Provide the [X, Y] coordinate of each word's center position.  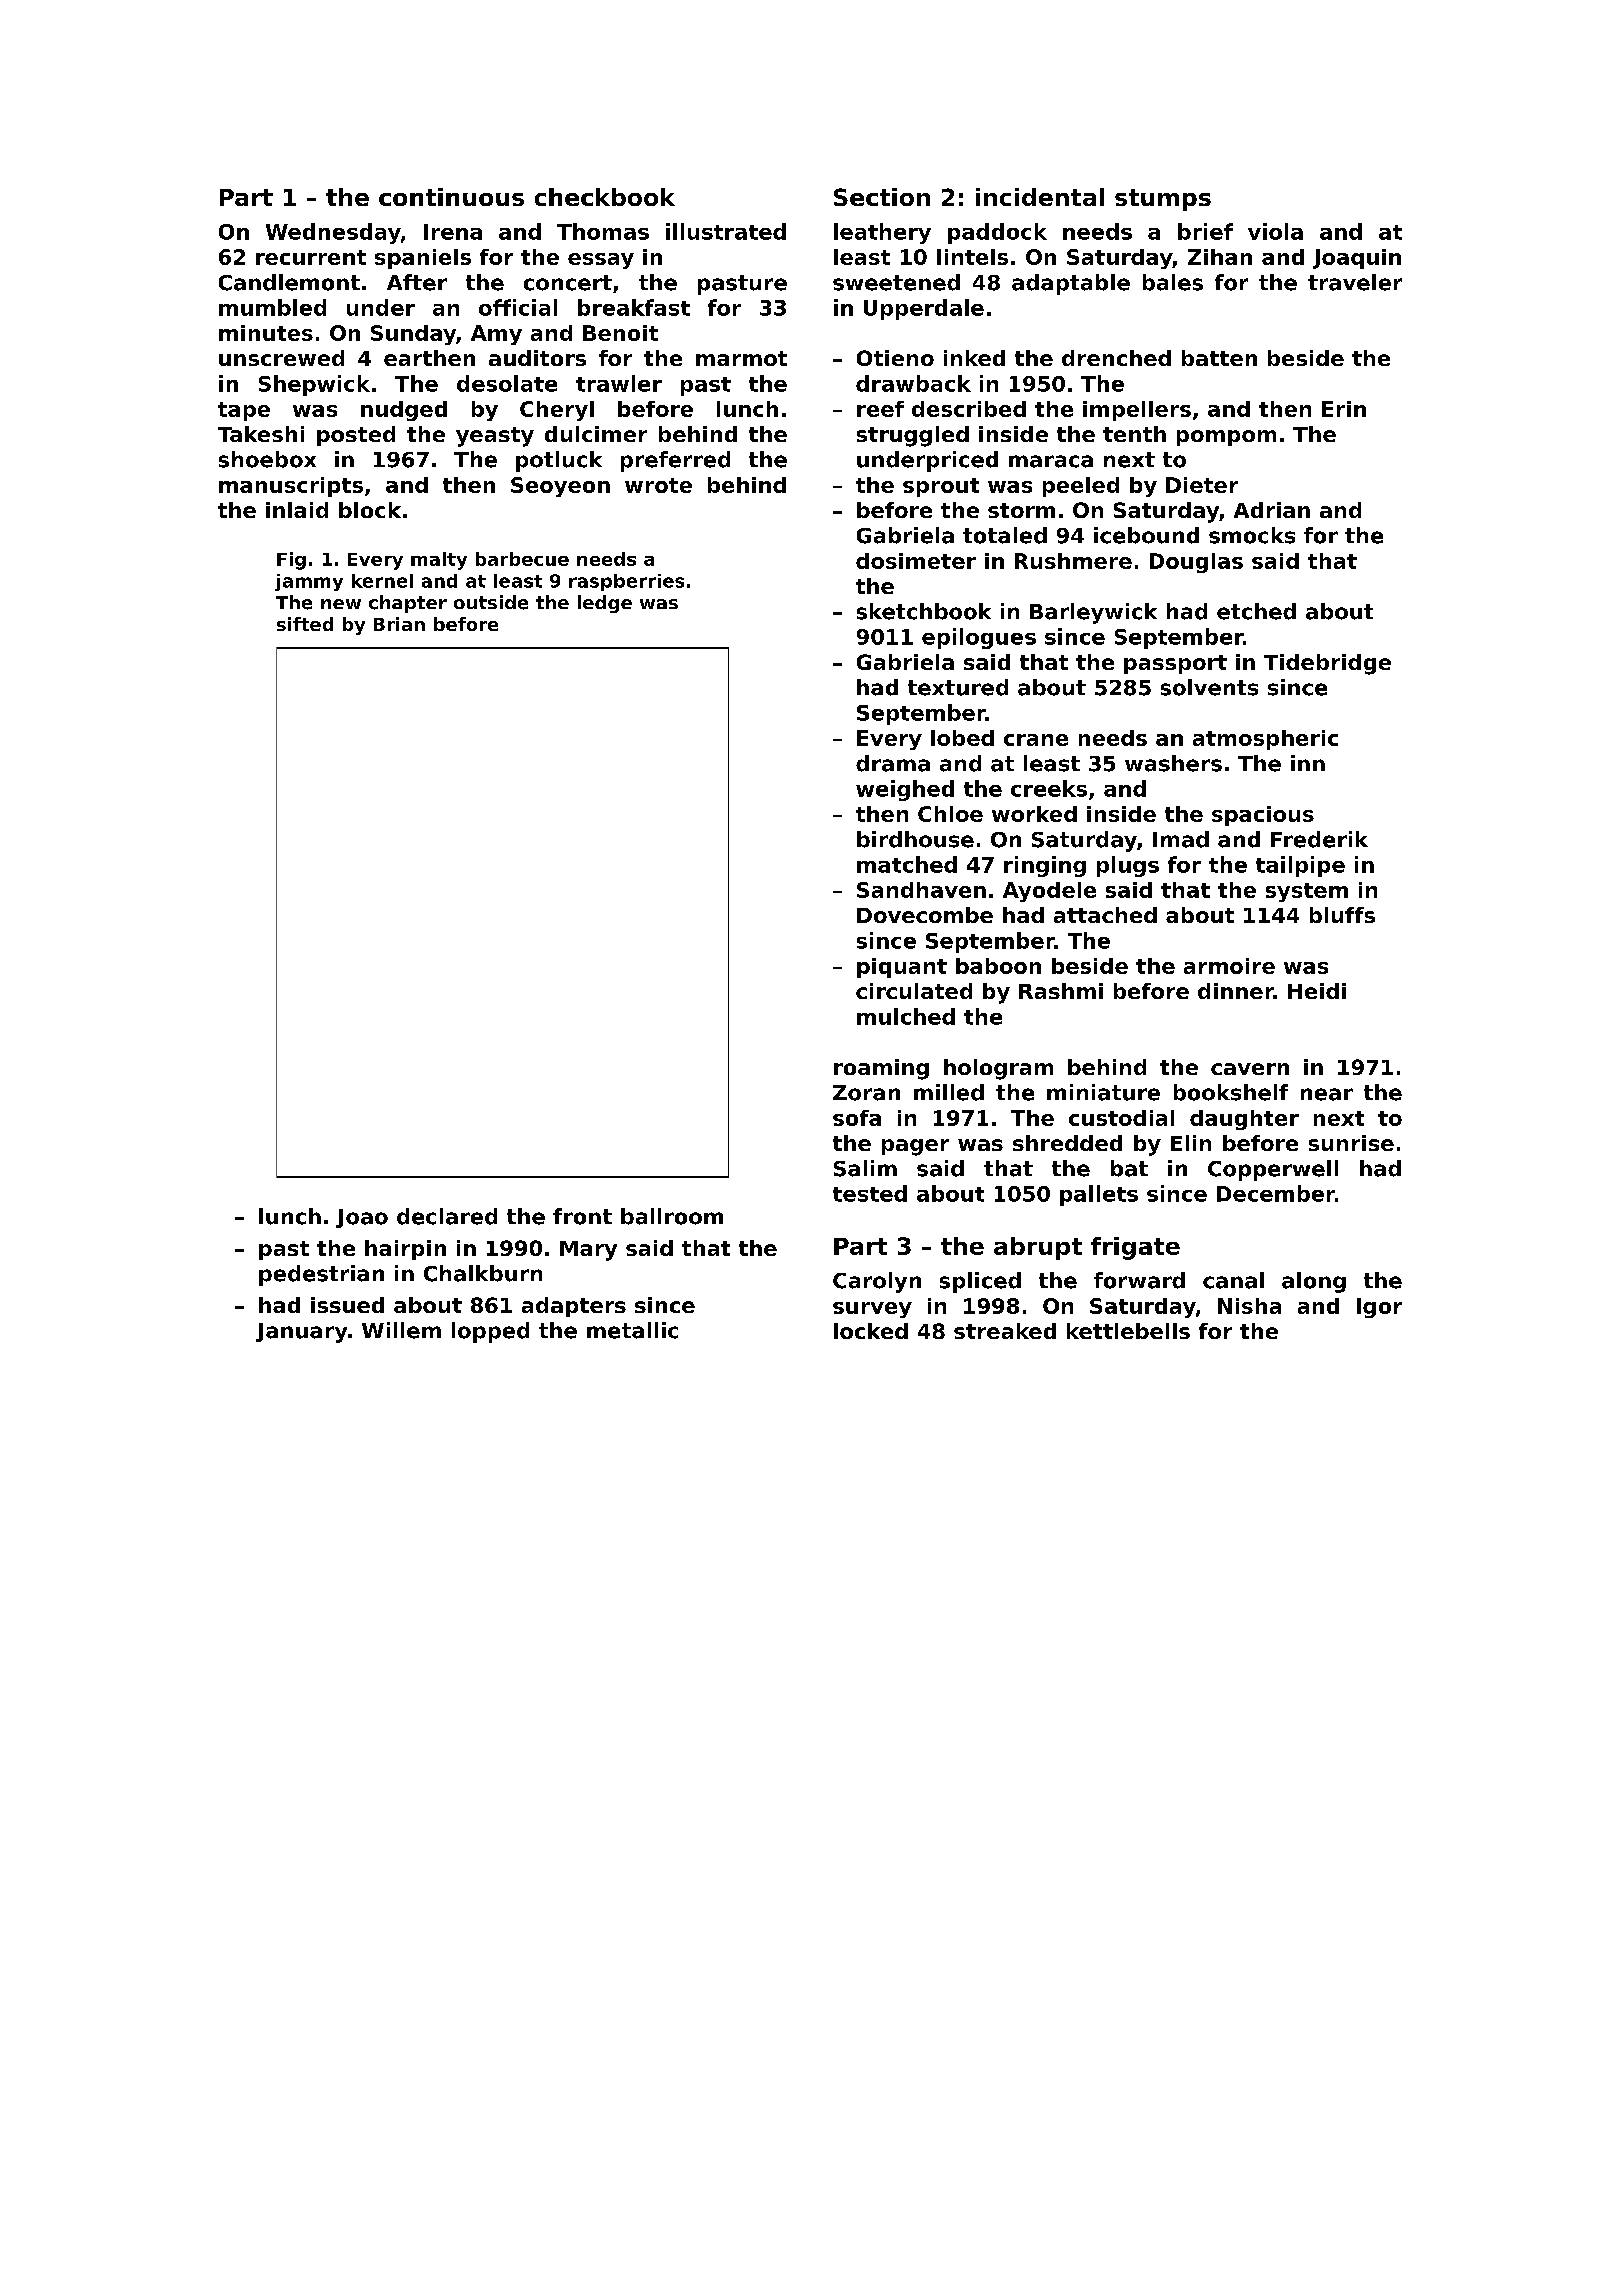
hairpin [405, 1250]
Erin [1344, 409]
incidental [1040, 197]
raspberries [626, 582]
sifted [305, 624]
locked [871, 1331]
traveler [1355, 282]
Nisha [1249, 1306]
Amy [496, 335]
